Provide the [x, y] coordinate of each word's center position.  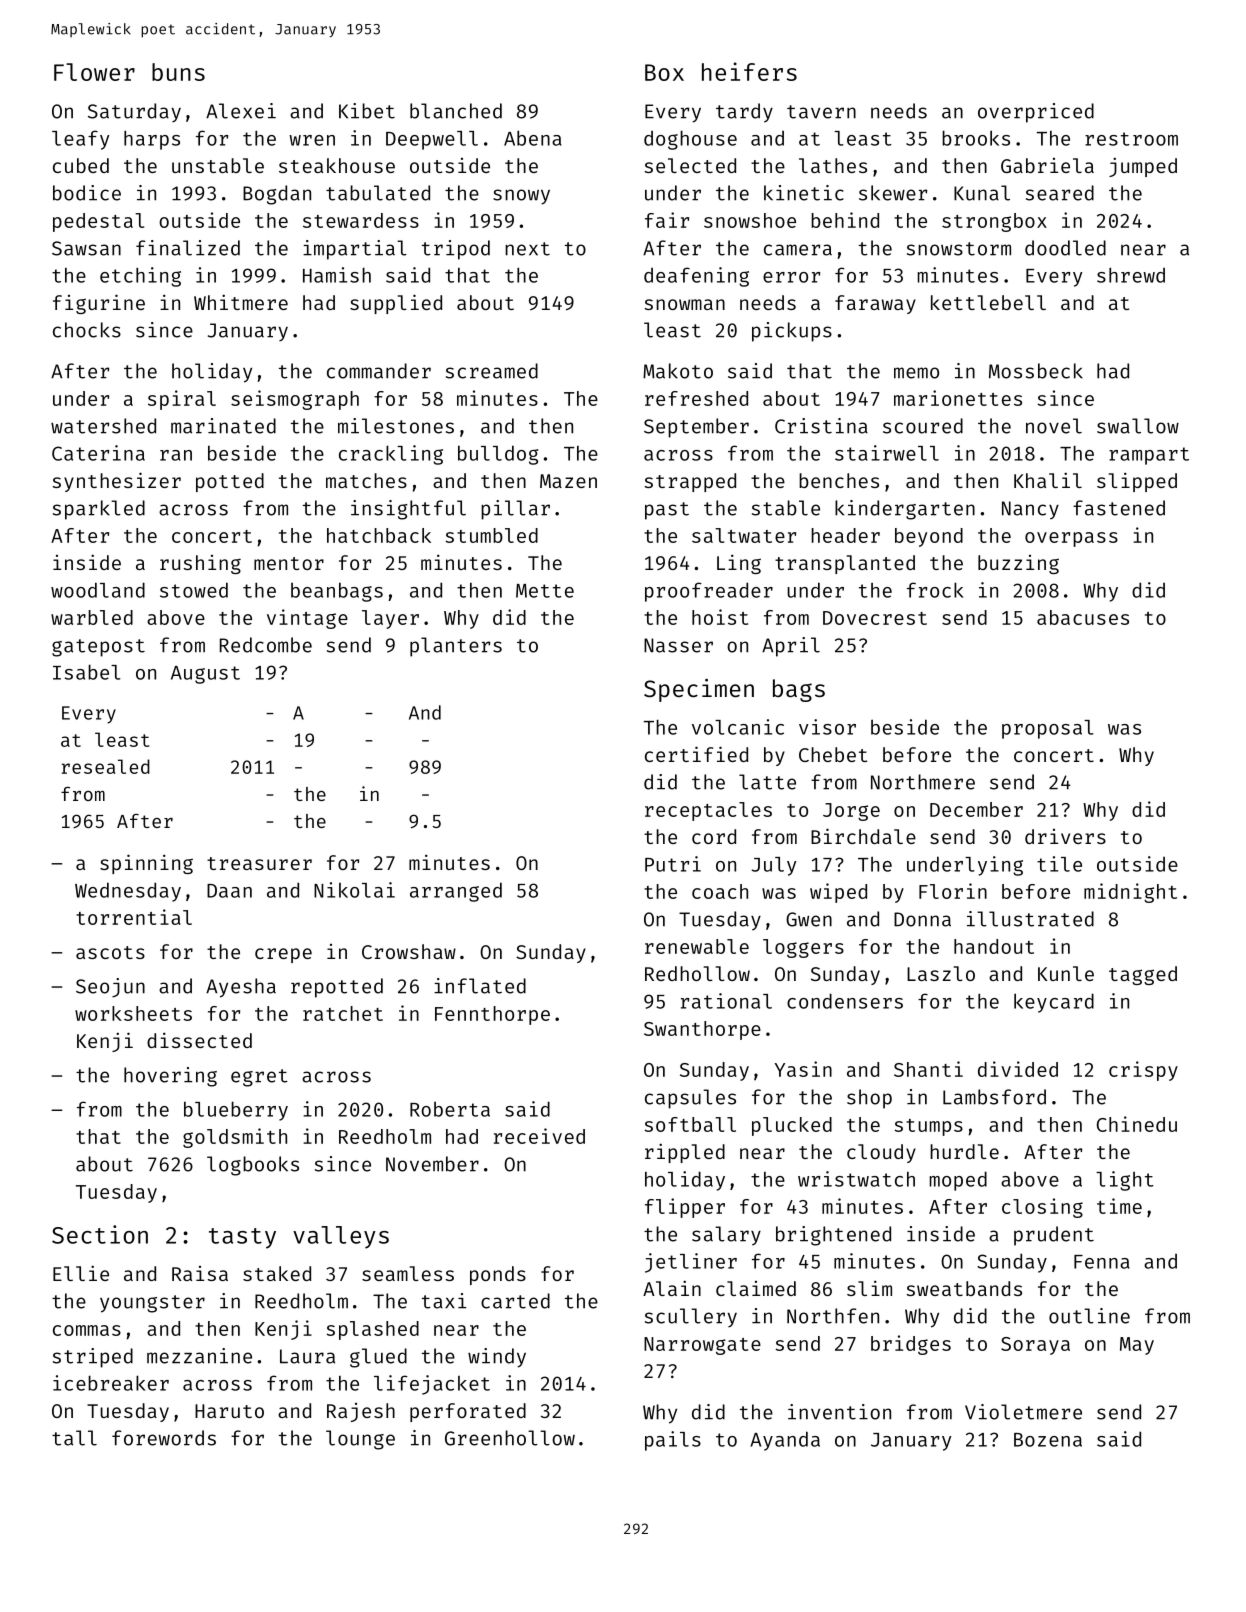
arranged [456, 892]
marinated [223, 426]
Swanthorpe [702, 1030]
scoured [923, 426]
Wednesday [128, 892]
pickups [792, 332]
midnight [1130, 893]
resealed [106, 766]
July [773, 866]
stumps [928, 1127]
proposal [1047, 729]
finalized [188, 248]
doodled [1065, 248]
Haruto [229, 1411]
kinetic [804, 193]
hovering [170, 1077]
